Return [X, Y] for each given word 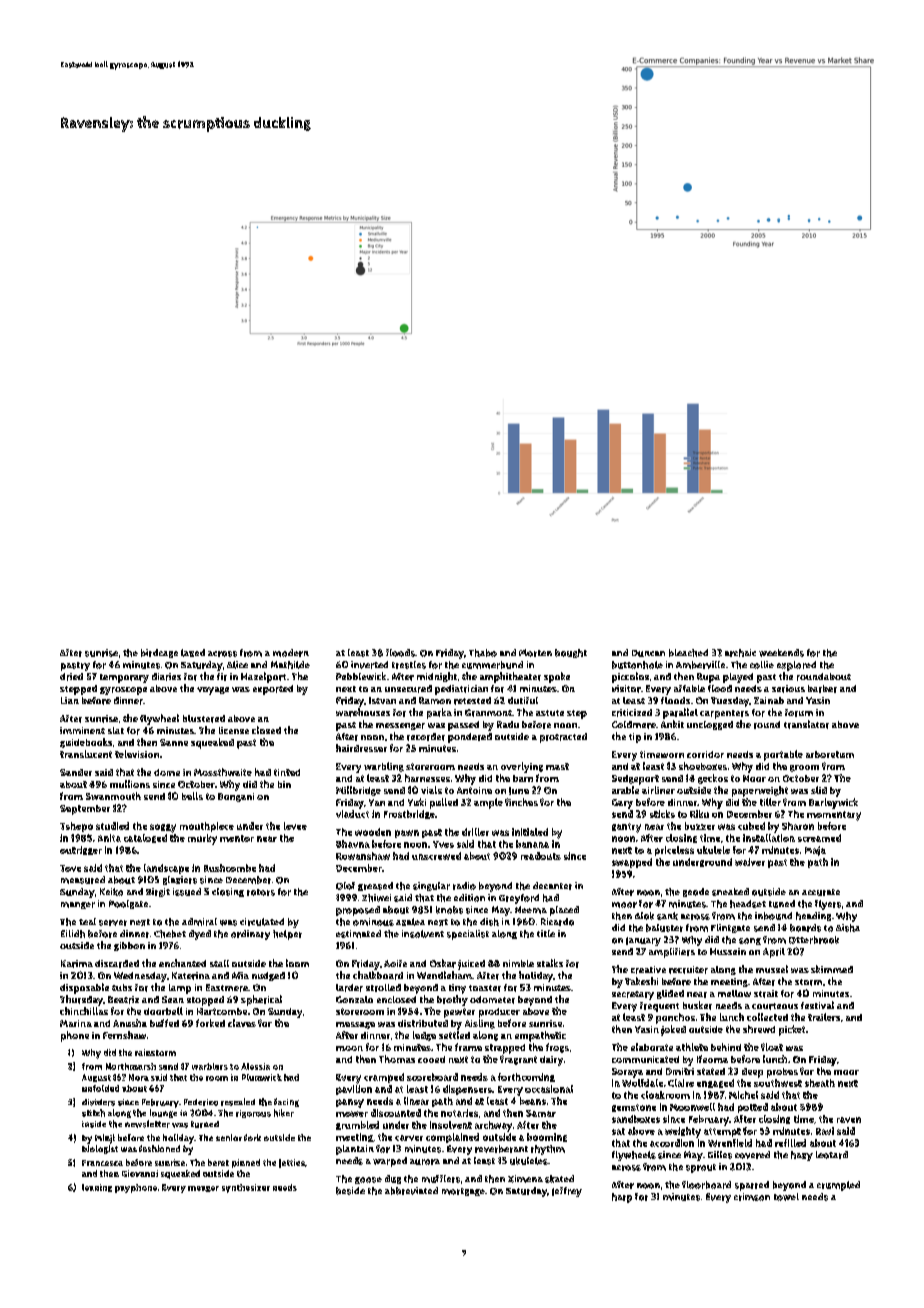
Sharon [798, 826]
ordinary [250, 935]
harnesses [427, 778]
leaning [97, 1188]
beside [350, 1191]
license [234, 730]
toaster [485, 988]
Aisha [848, 928]
